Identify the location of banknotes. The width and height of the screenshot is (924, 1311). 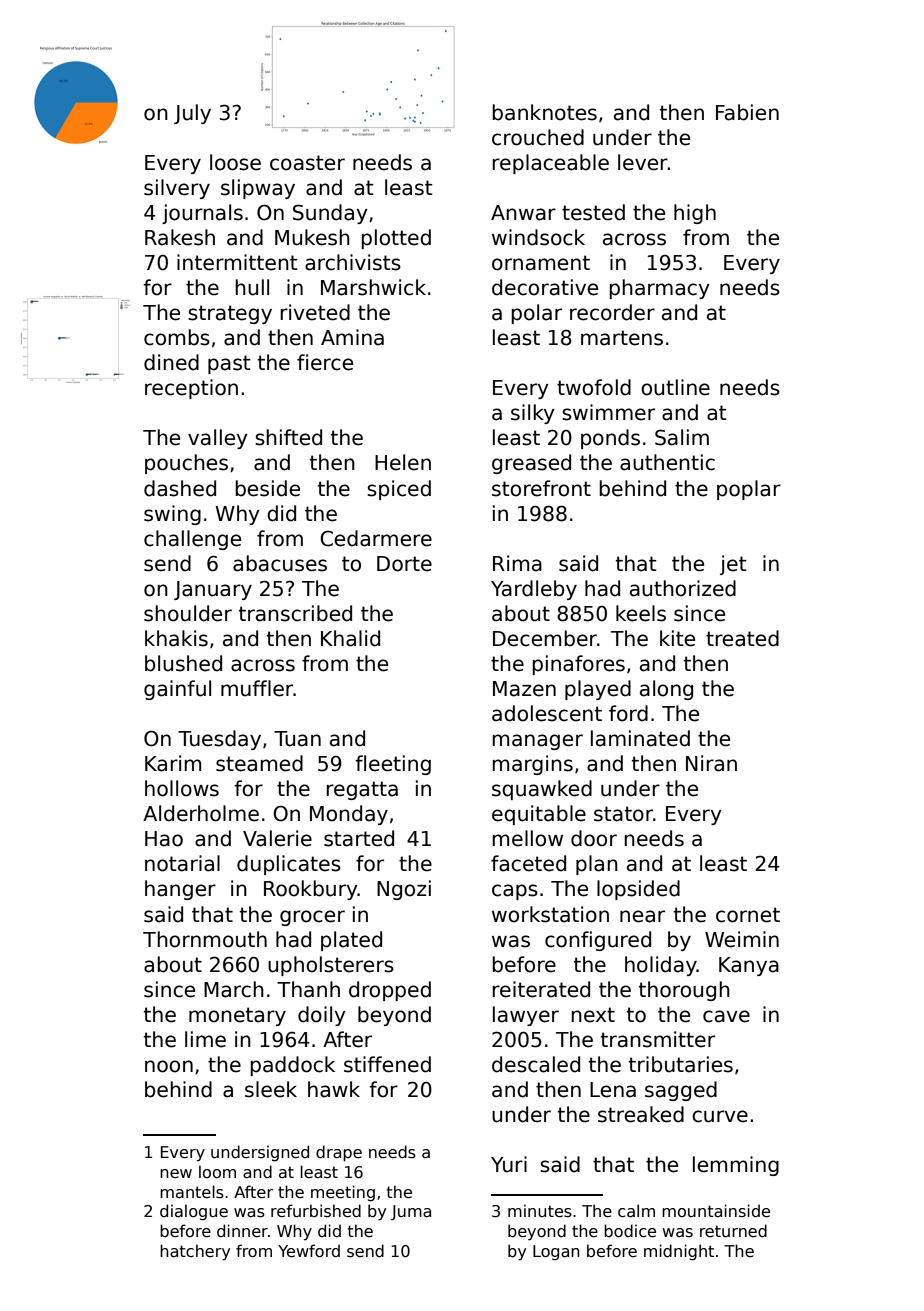
(544, 112).
